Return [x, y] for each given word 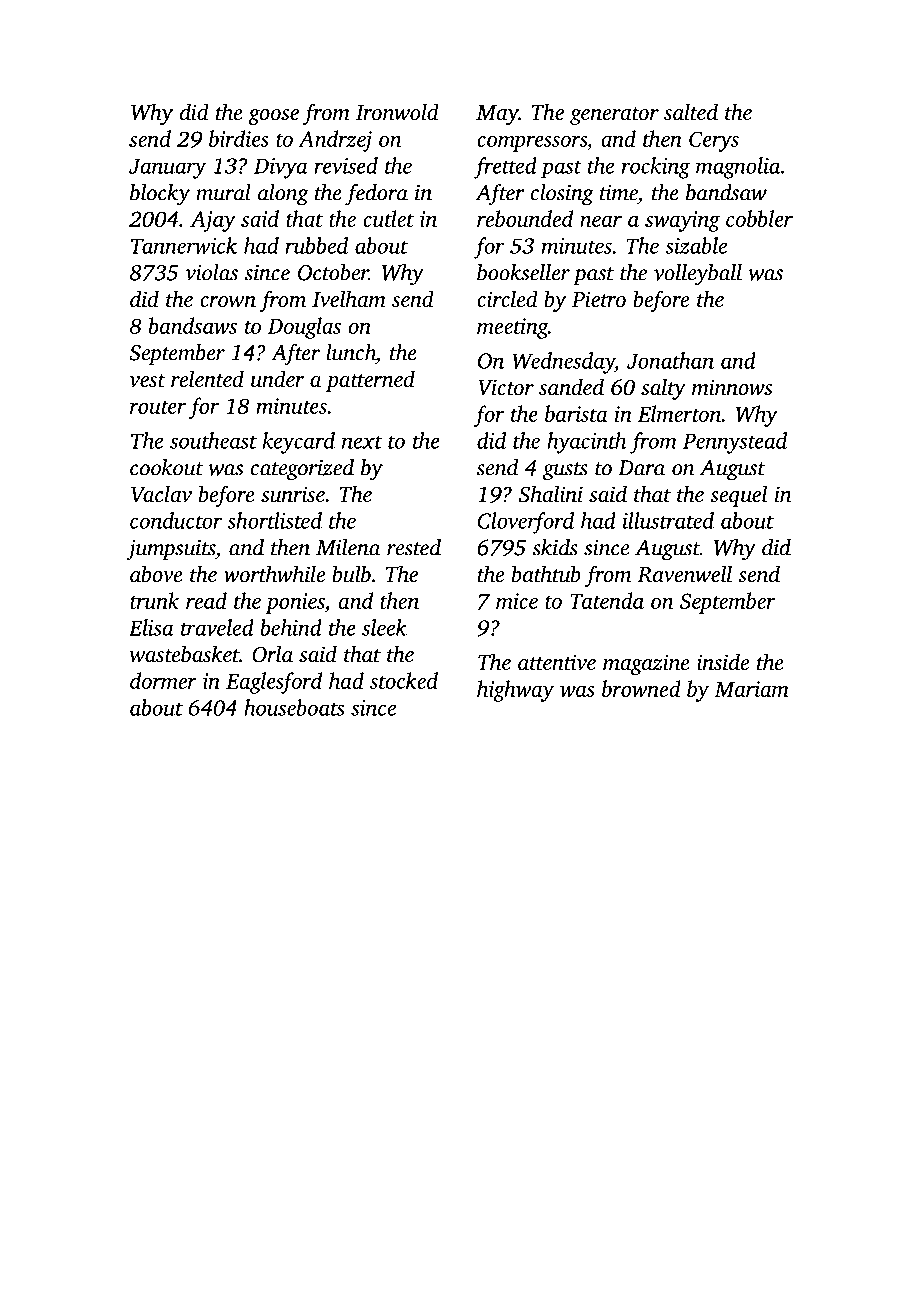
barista [576, 413]
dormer [163, 680]
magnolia [738, 168]
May [497, 115]
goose [273, 117]
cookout [166, 467]
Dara [641, 468]
